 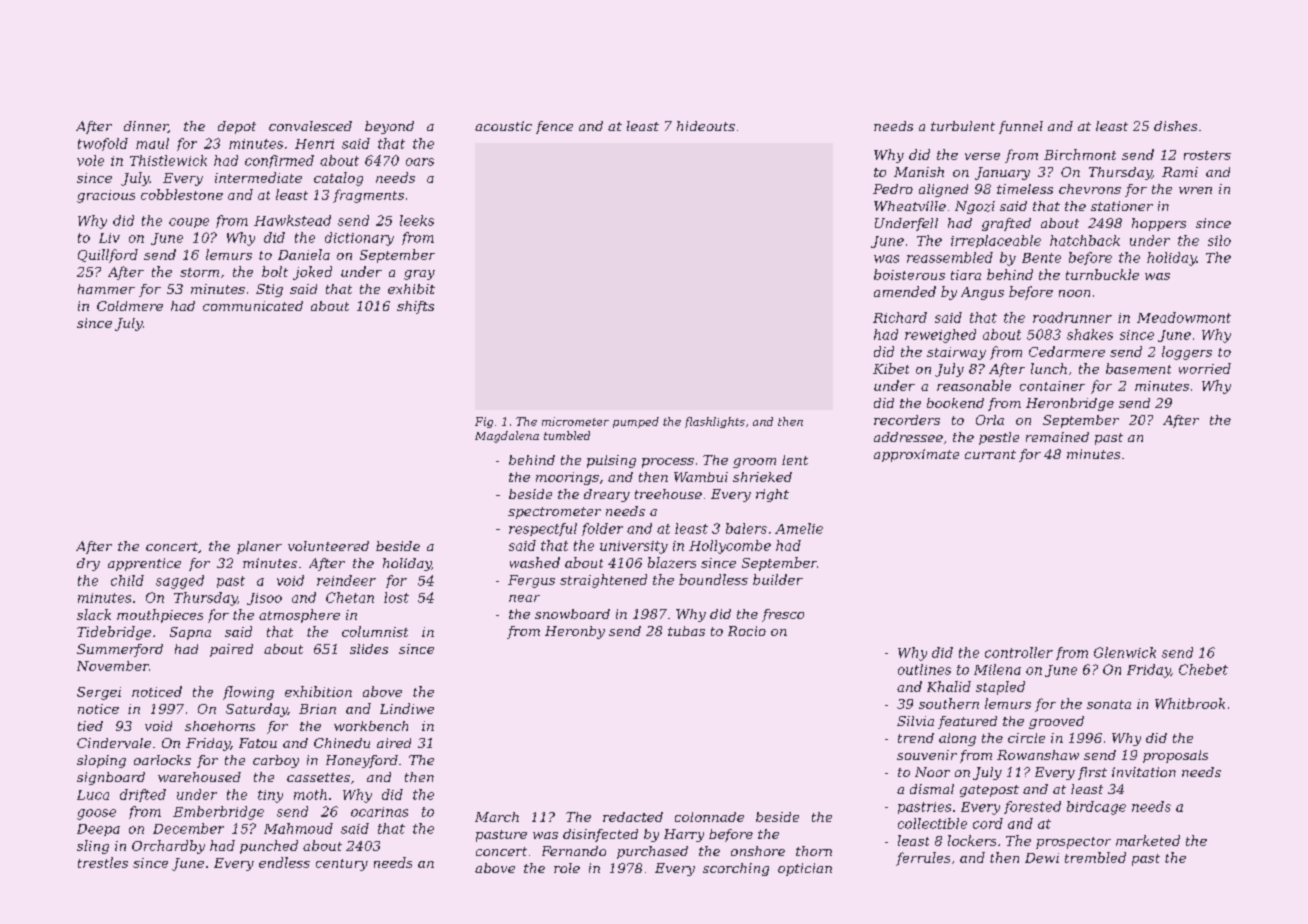 What do you see at coordinates (575, 421) in the screenshot?
I see `micrometer` at bounding box center [575, 421].
